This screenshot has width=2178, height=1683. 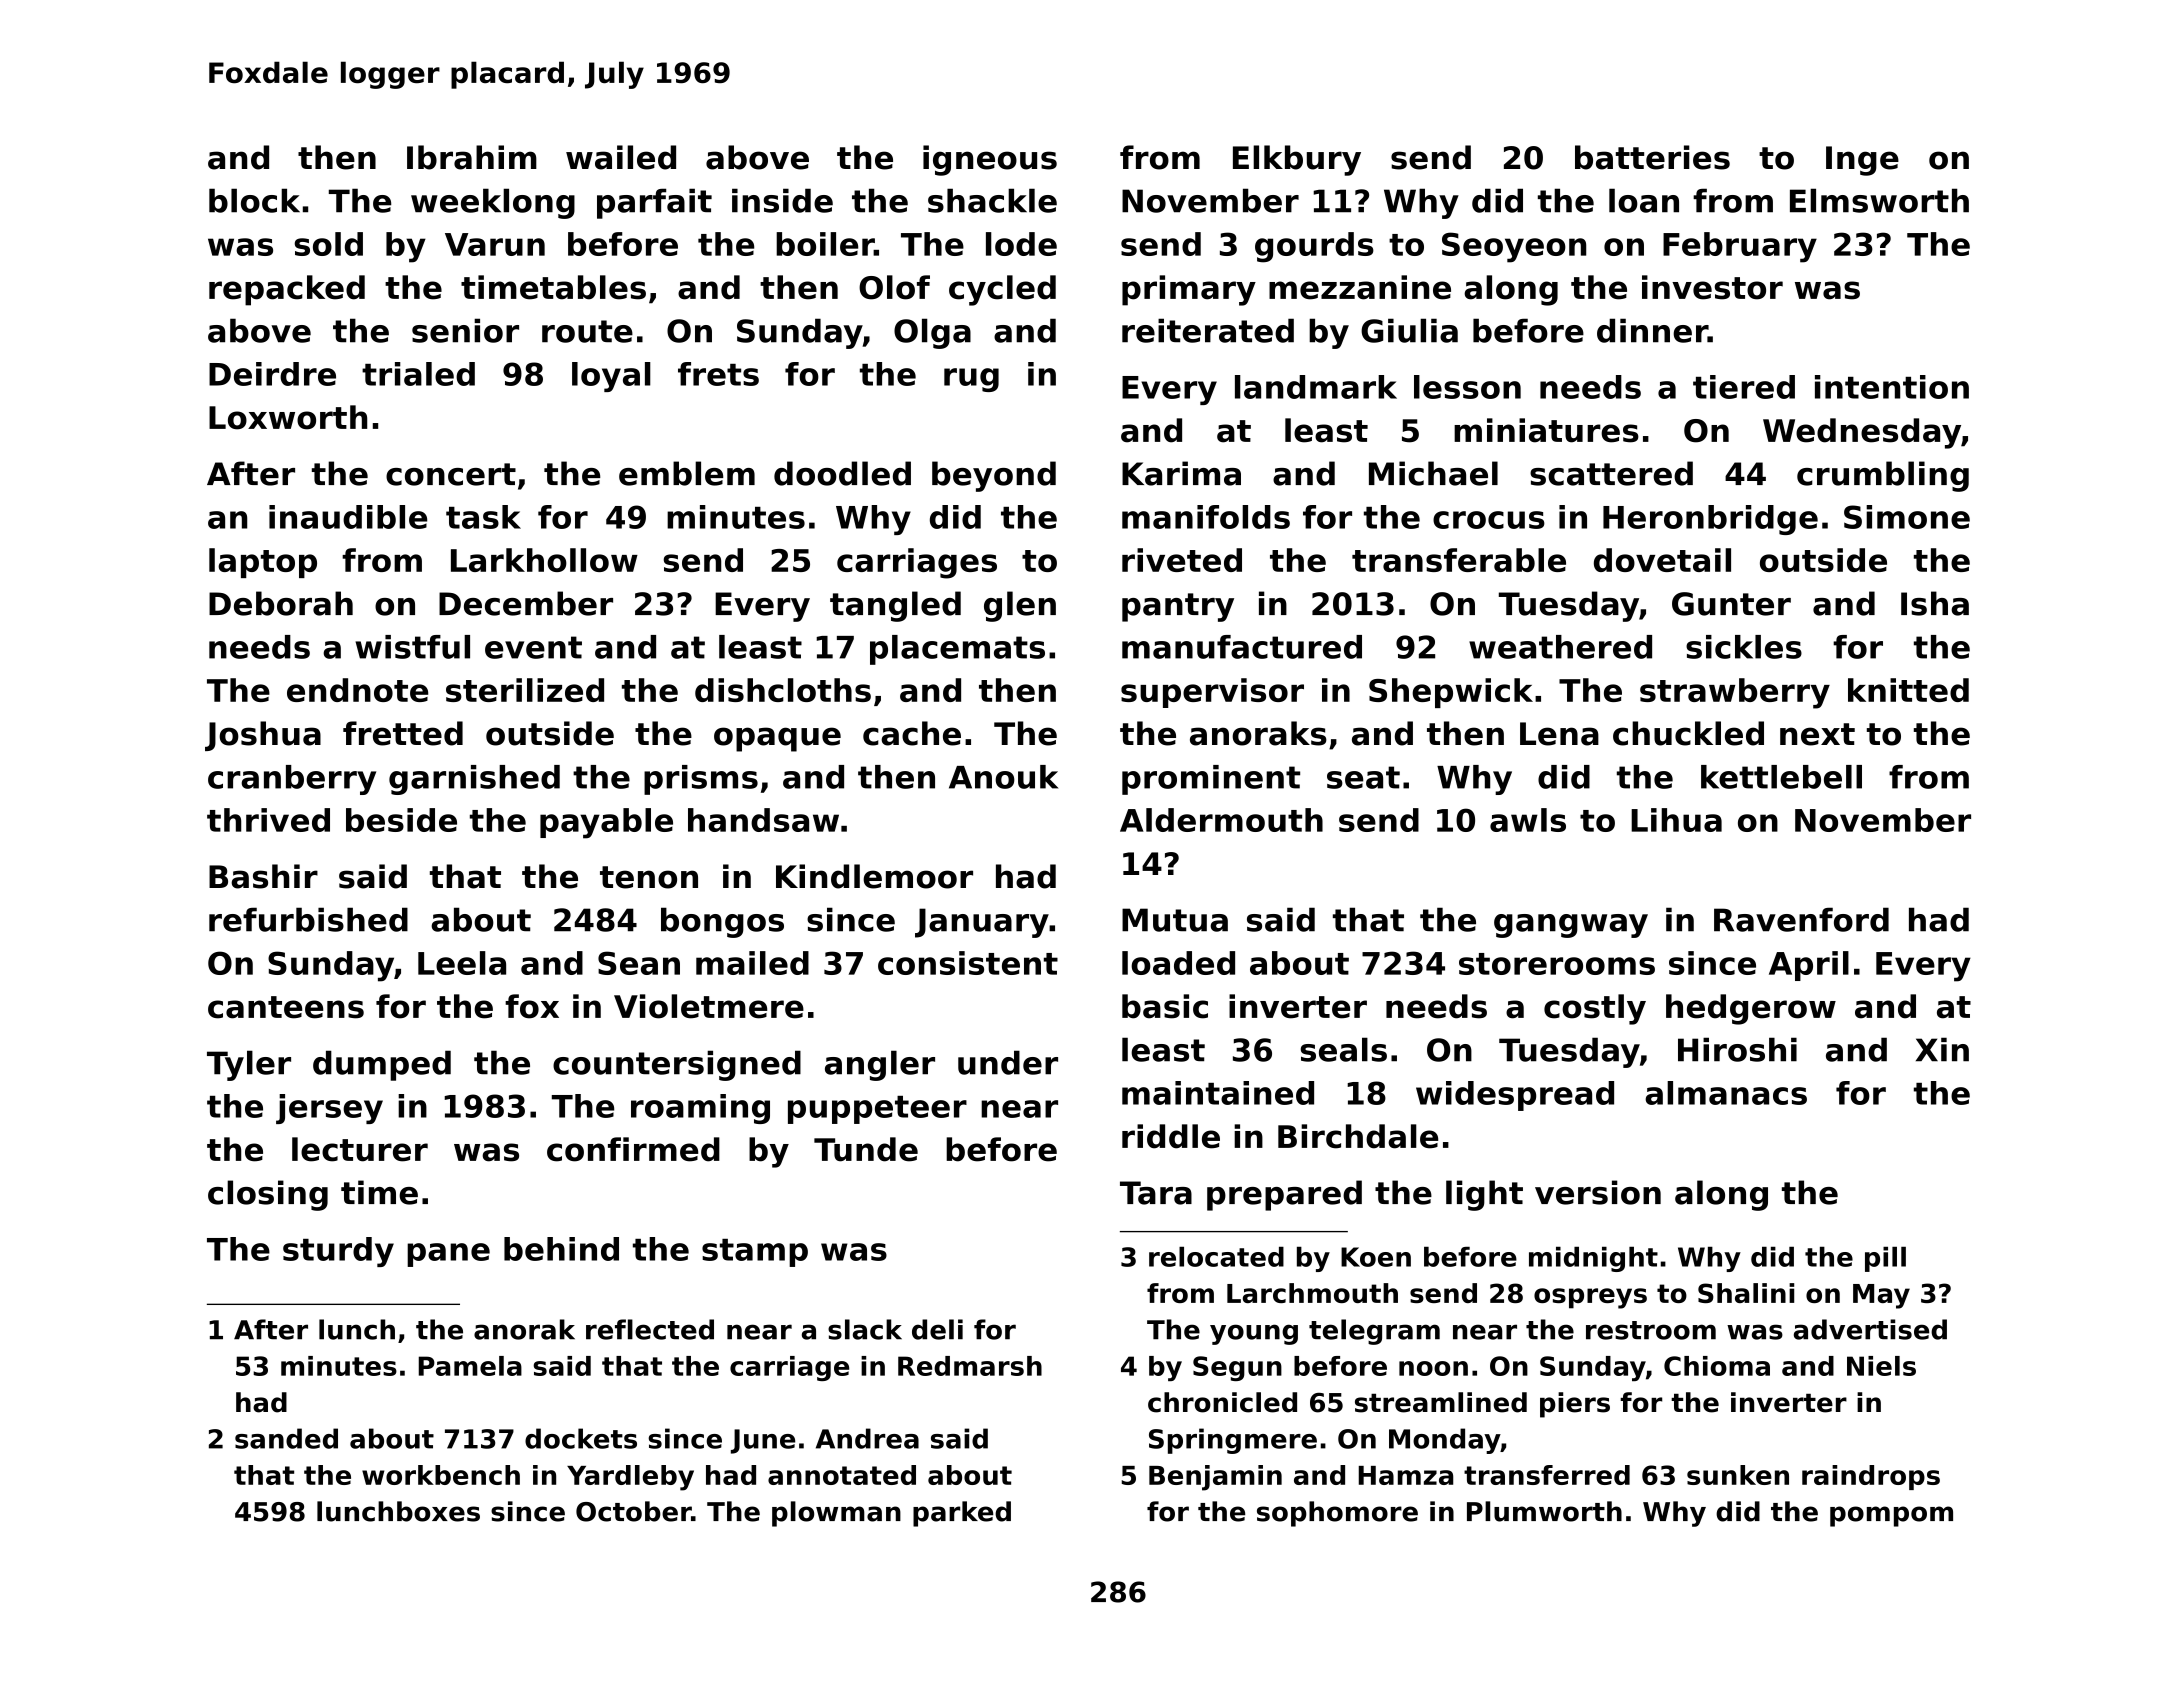 I want to click on tiered, so click(x=1744, y=387).
